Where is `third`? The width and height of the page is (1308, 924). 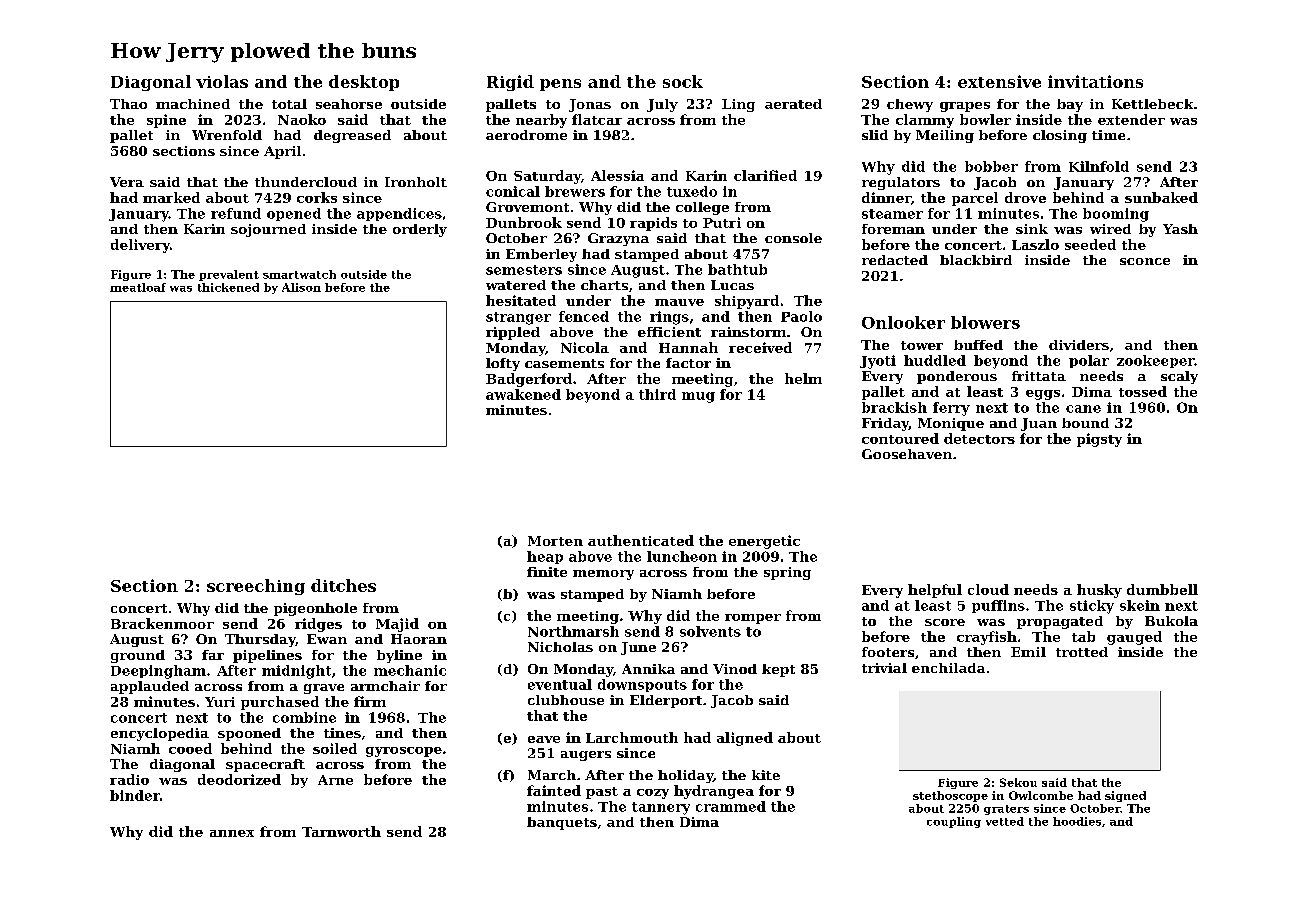 third is located at coordinates (657, 394).
